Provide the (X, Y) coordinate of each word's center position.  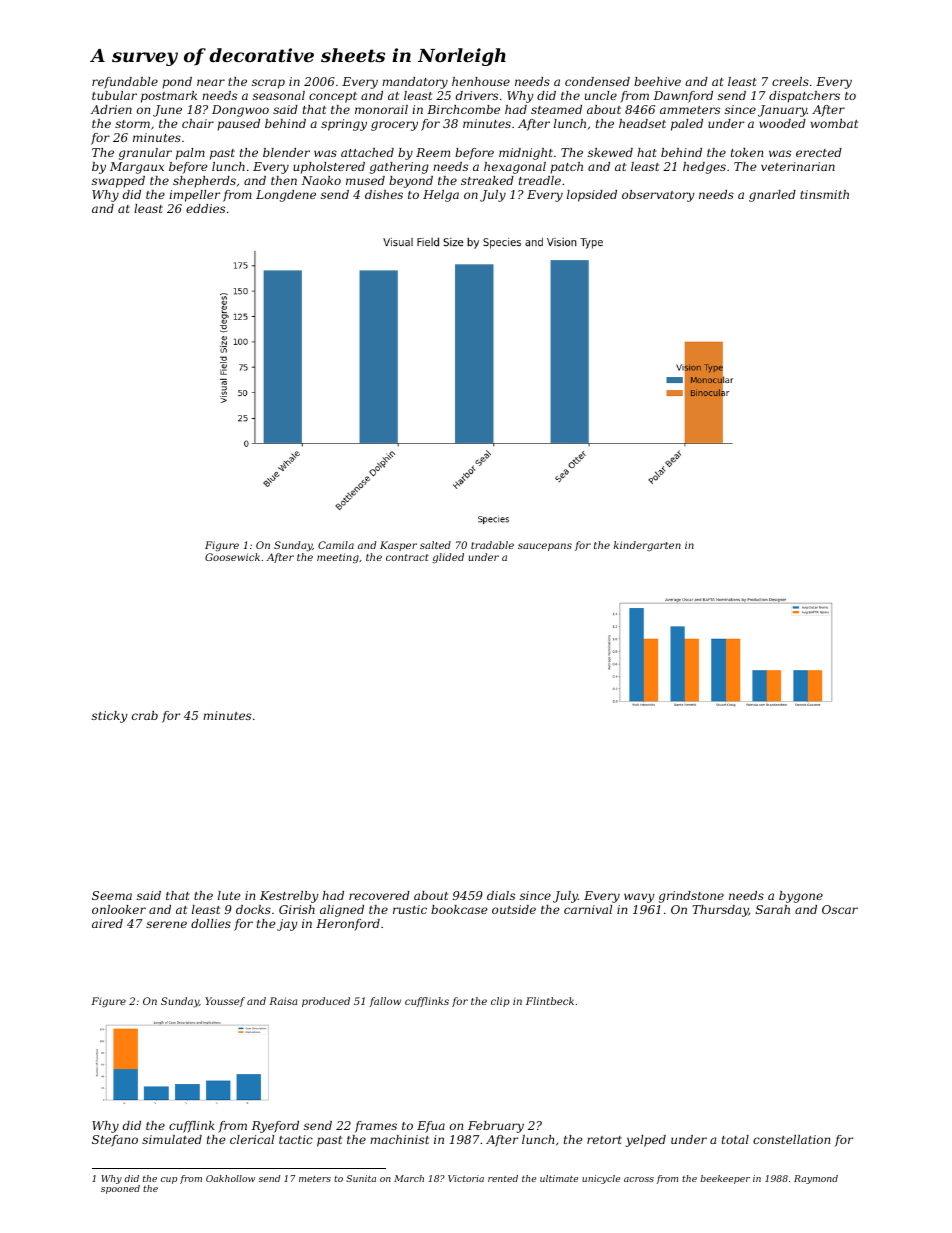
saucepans (545, 547)
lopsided (592, 196)
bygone (801, 897)
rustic (410, 909)
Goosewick (232, 557)
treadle (540, 180)
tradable (492, 545)
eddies (205, 208)
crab (145, 715)
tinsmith (824, 194)
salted (435, 545)
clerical (252, 1139)
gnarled (772, 196)
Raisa (283, 1001)
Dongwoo (240, 111)
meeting (338, 558)
